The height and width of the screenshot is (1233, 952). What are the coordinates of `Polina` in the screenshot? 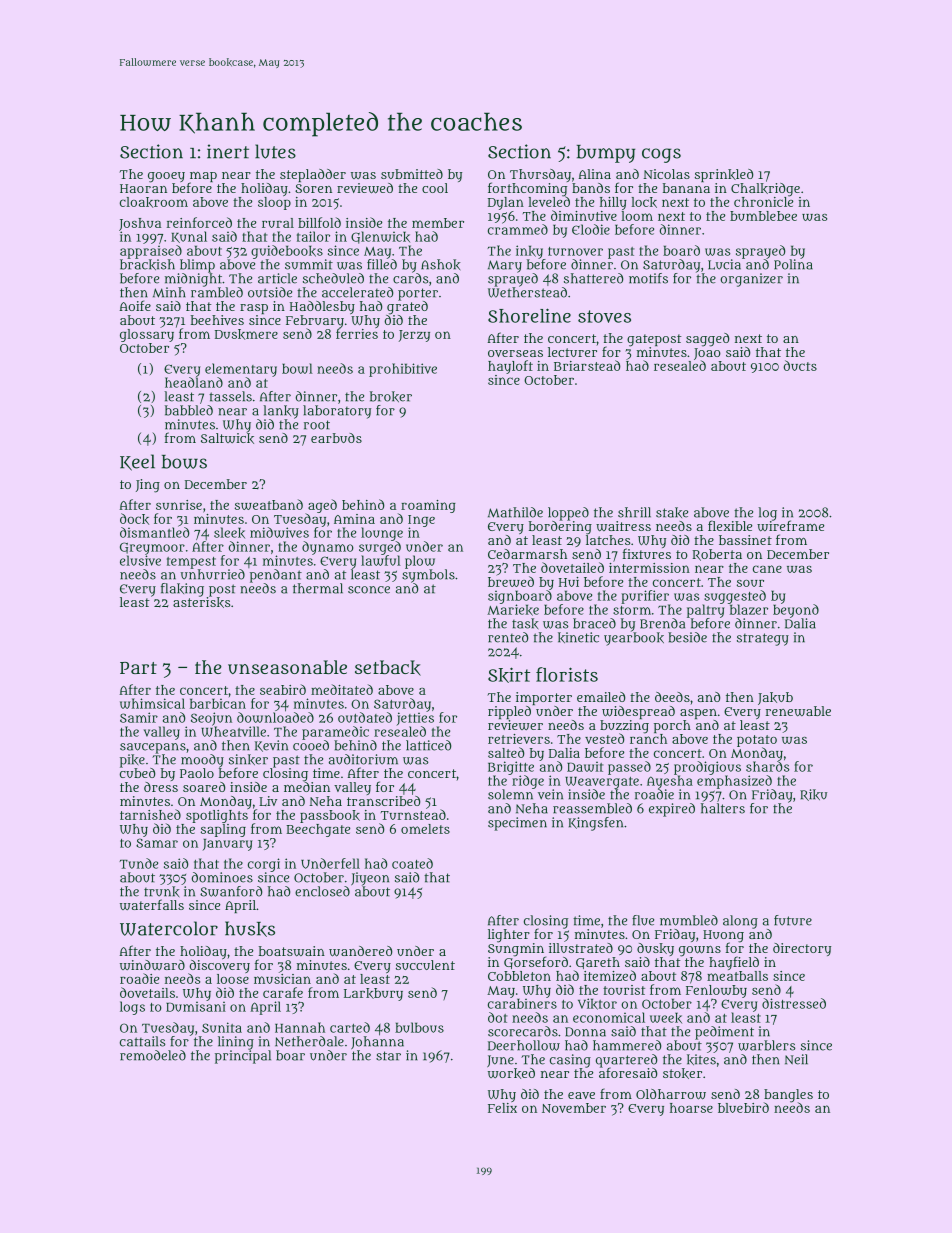 It's located at (793, 264).
